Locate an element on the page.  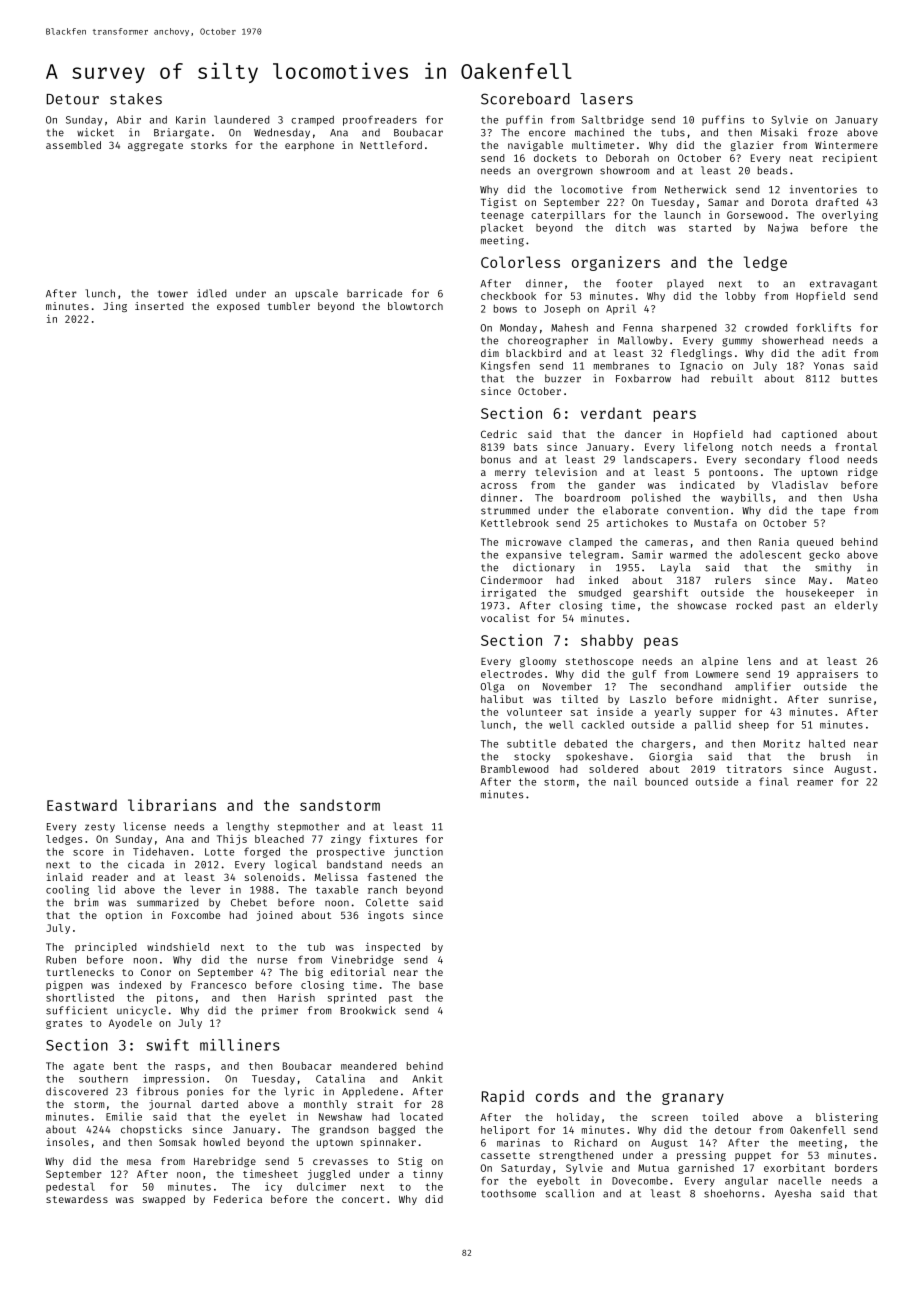
sufficient is located at coordinates (77, 1010).
